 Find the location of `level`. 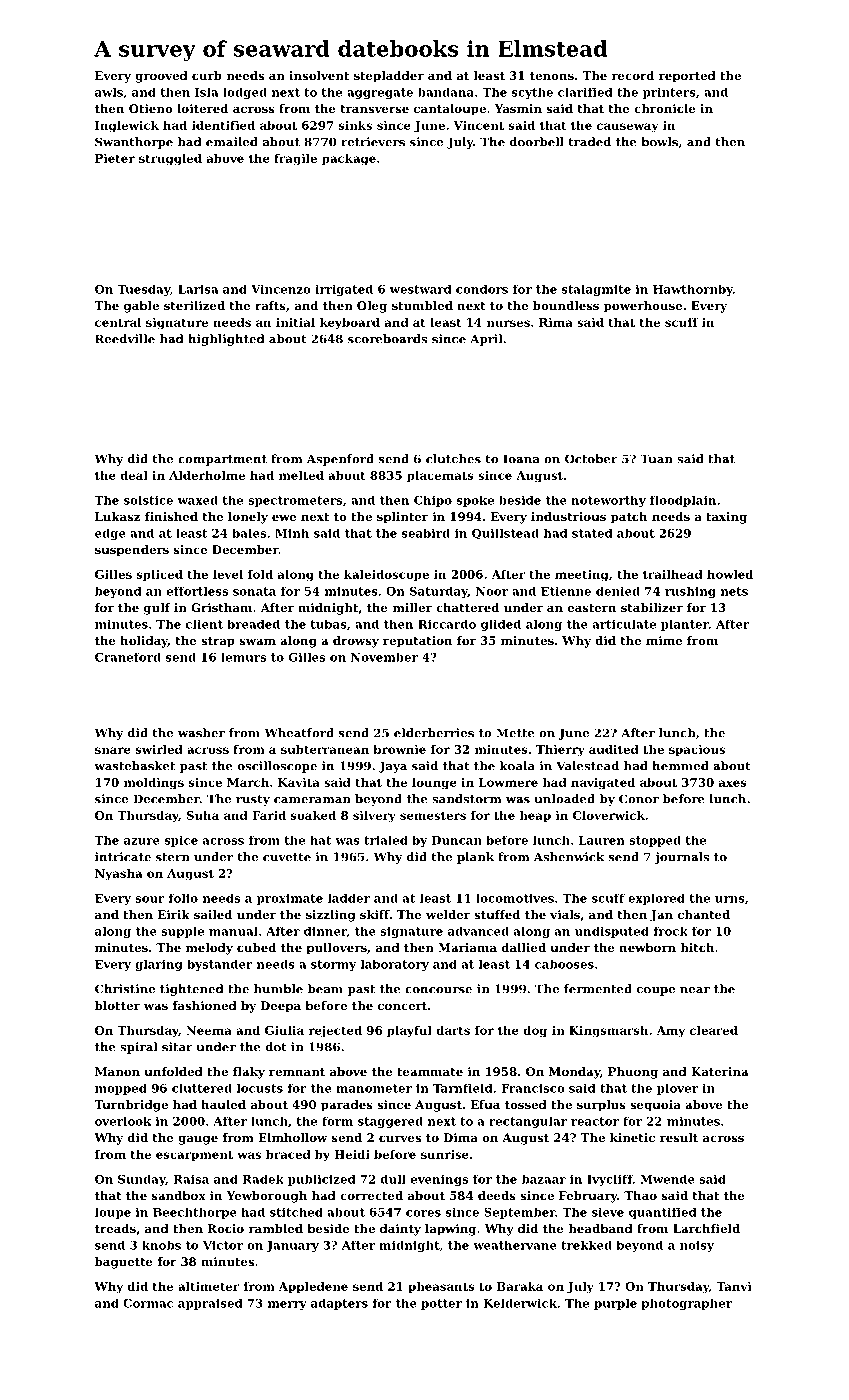

level is located at coordinates (228, 574).
